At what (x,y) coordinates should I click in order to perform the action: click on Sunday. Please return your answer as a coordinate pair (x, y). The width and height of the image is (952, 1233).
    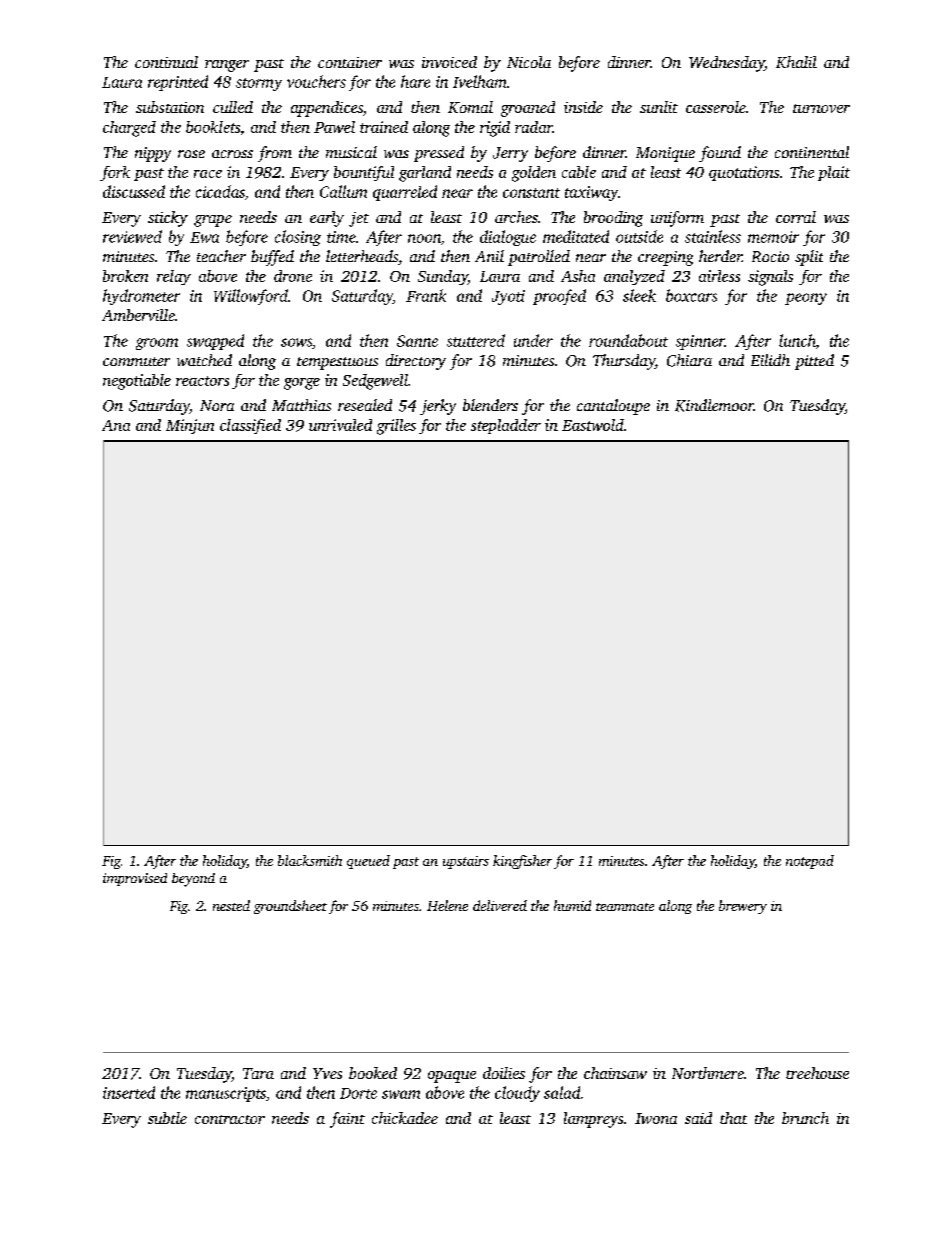
    Looking at the image, I should click on (443, 277).
